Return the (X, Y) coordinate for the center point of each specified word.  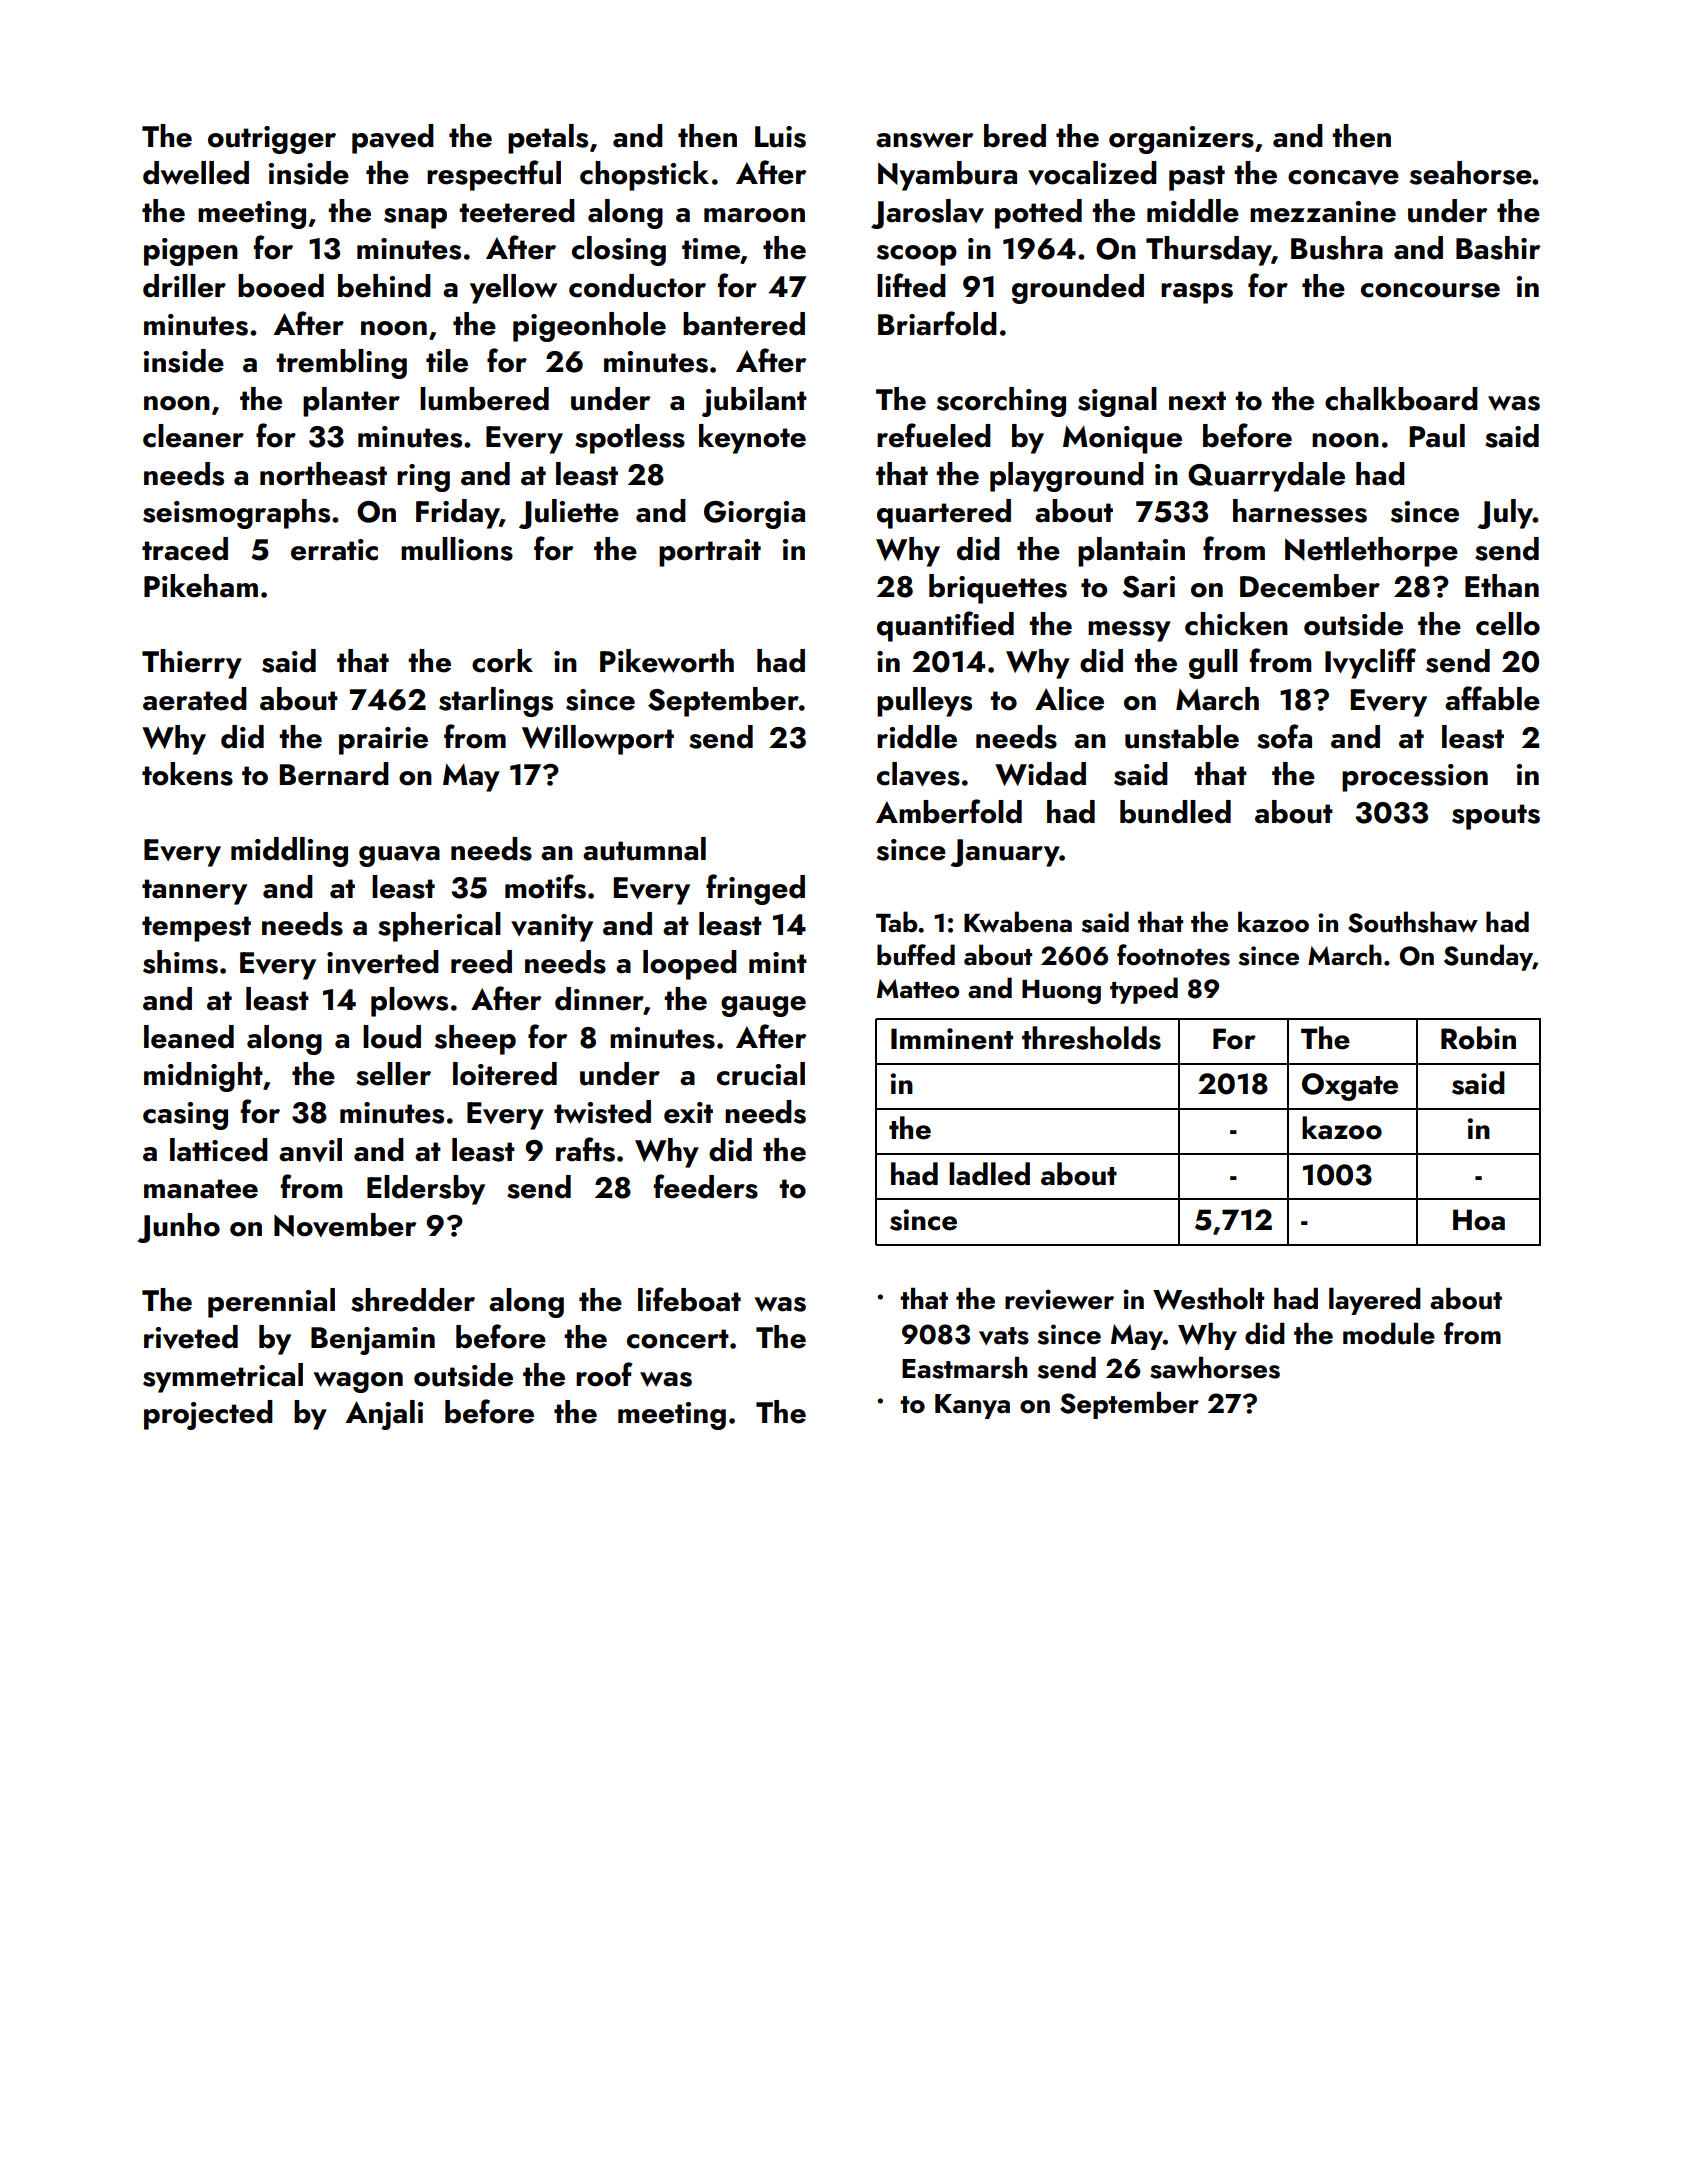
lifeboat (689, 1299)
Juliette (569, 514)
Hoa (1479, 1220)
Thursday (1209, 251)
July (1505, 514)
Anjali (384, 1415)
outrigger (272, 140)
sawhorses (1215, 1368)
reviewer (1059, 1299)
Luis (780, 137)
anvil (310, 1150)
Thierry (192, 664)
